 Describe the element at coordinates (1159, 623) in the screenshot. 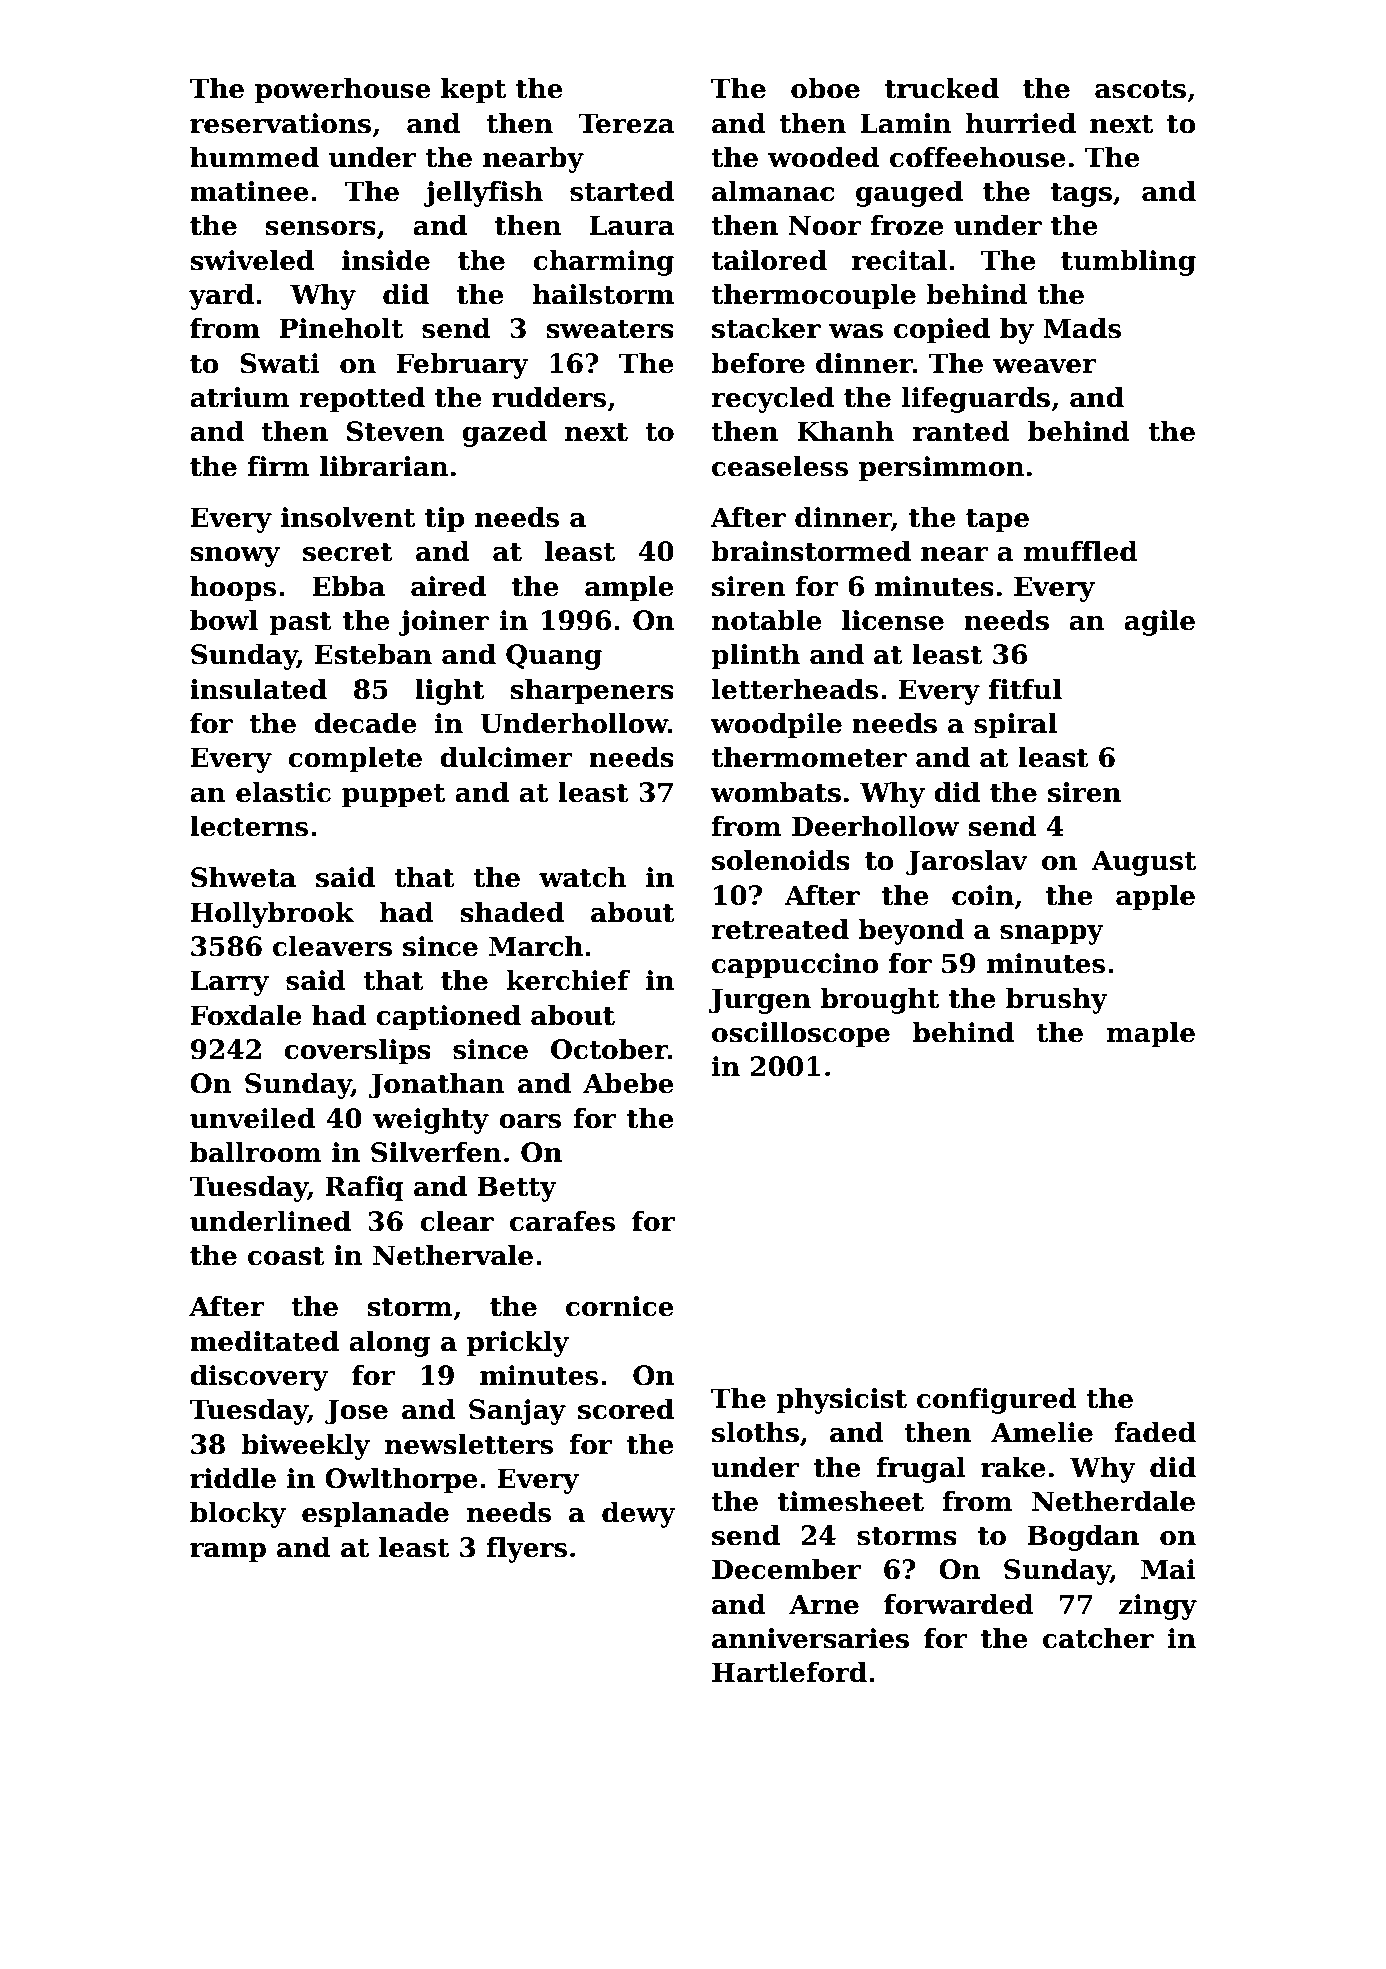

I see `agile` at that location.
